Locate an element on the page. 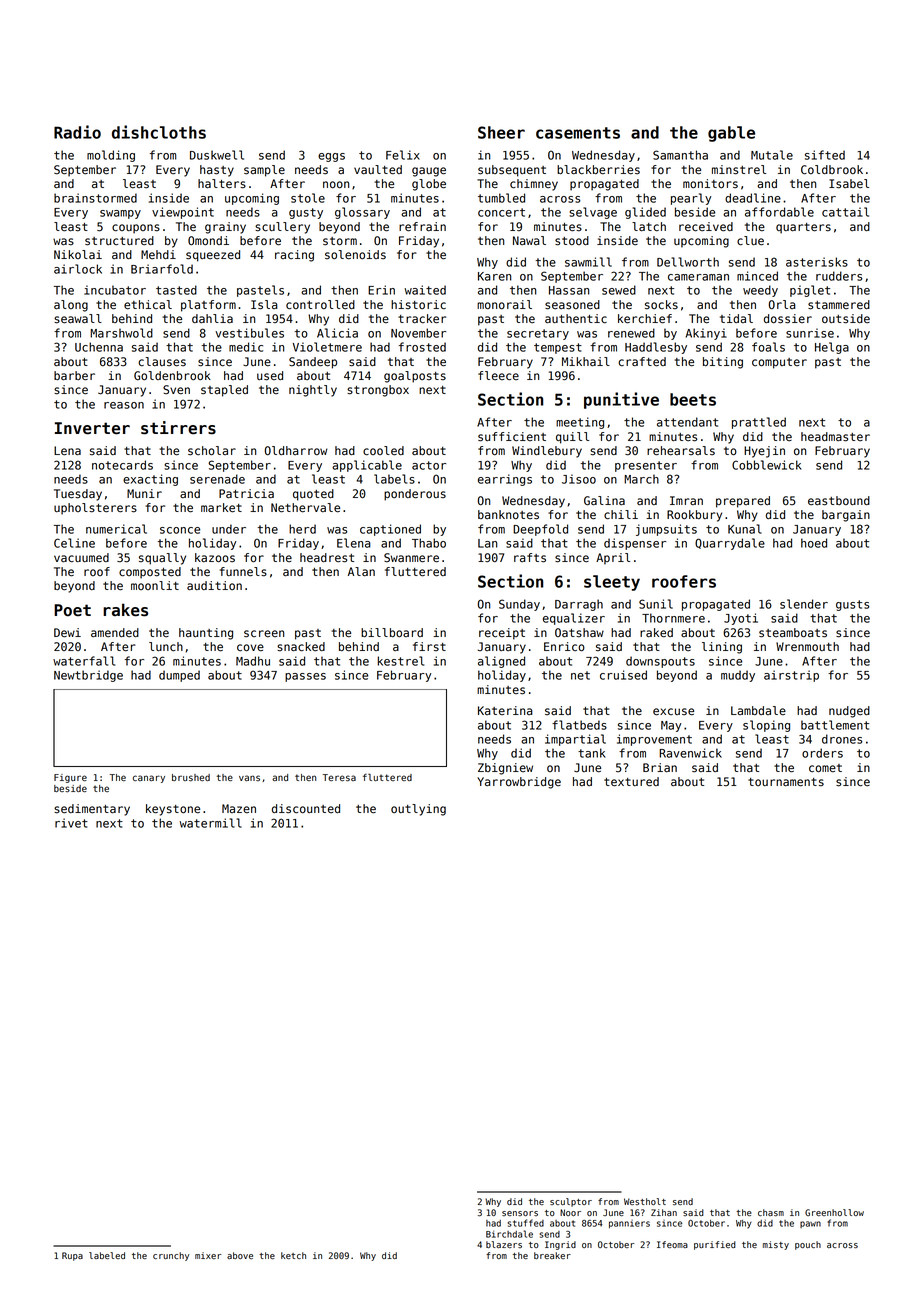 The width and height of the page is (924, 1308). attendant is located at coordinates (687, 422).
